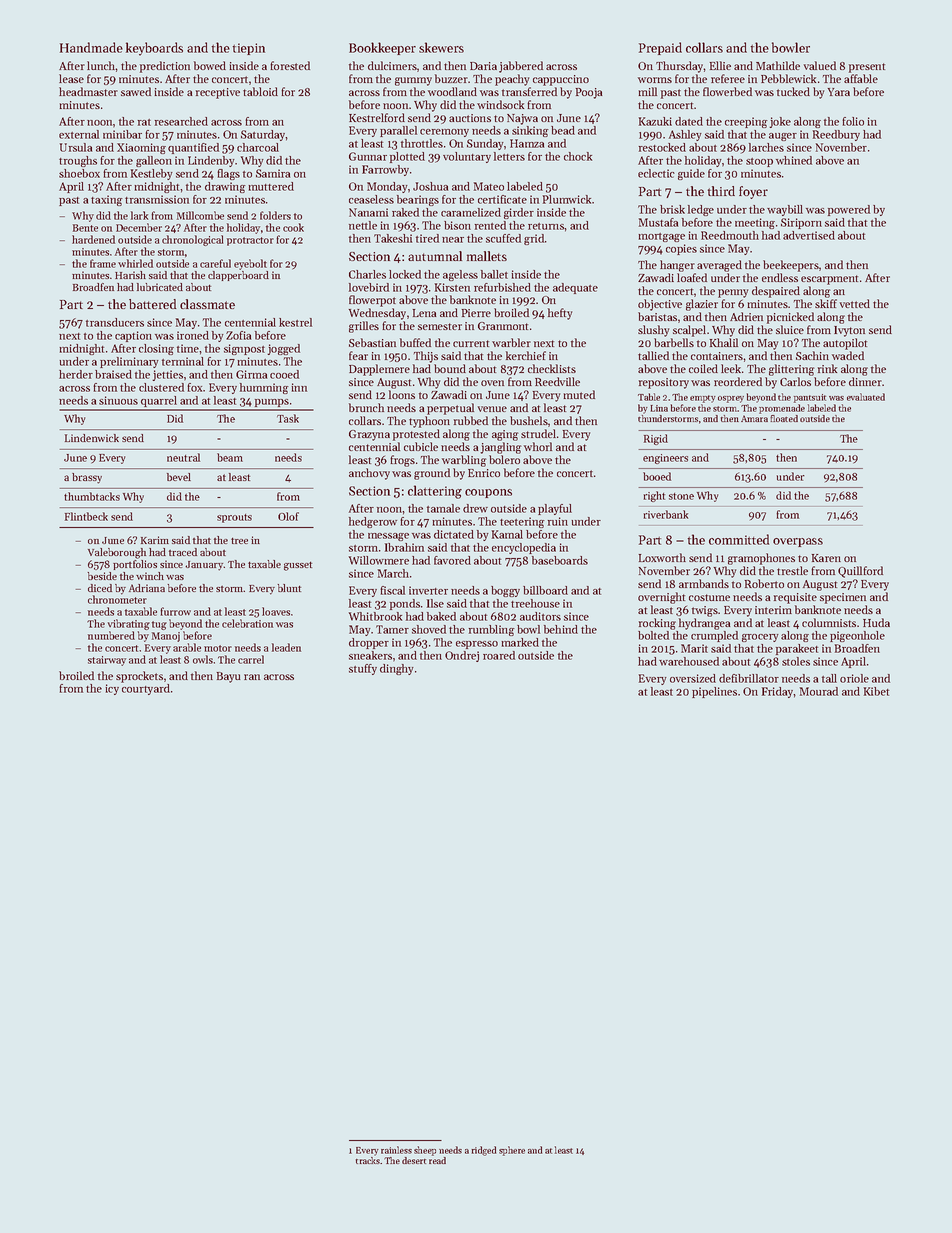 This screenshot has height=1233, width=952. I want to click on Marit, so click(694, 648).
